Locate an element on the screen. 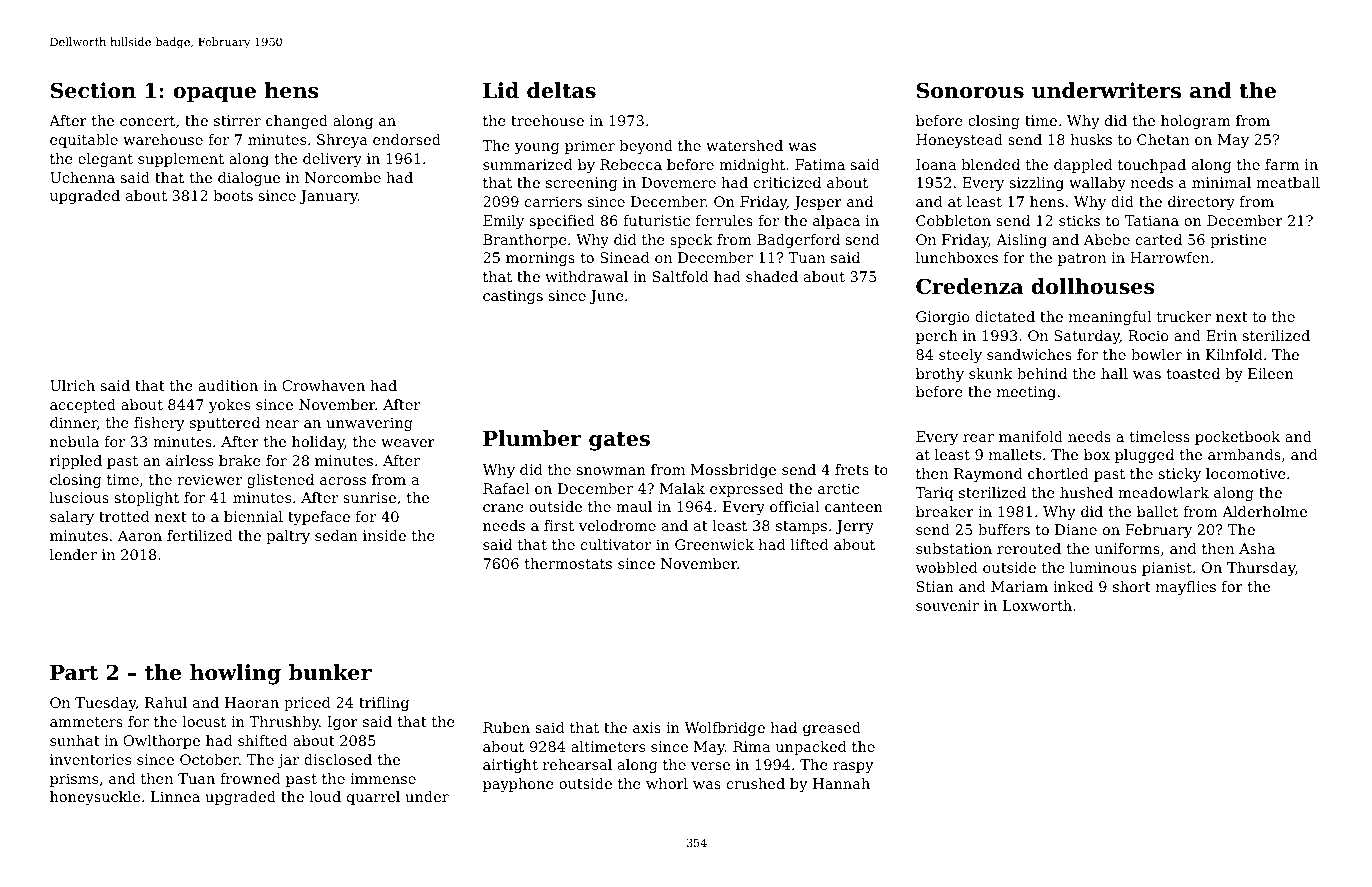 The height and width of the screenshot is (887, 1372). Jesper is located at coordinates (817, 203).
